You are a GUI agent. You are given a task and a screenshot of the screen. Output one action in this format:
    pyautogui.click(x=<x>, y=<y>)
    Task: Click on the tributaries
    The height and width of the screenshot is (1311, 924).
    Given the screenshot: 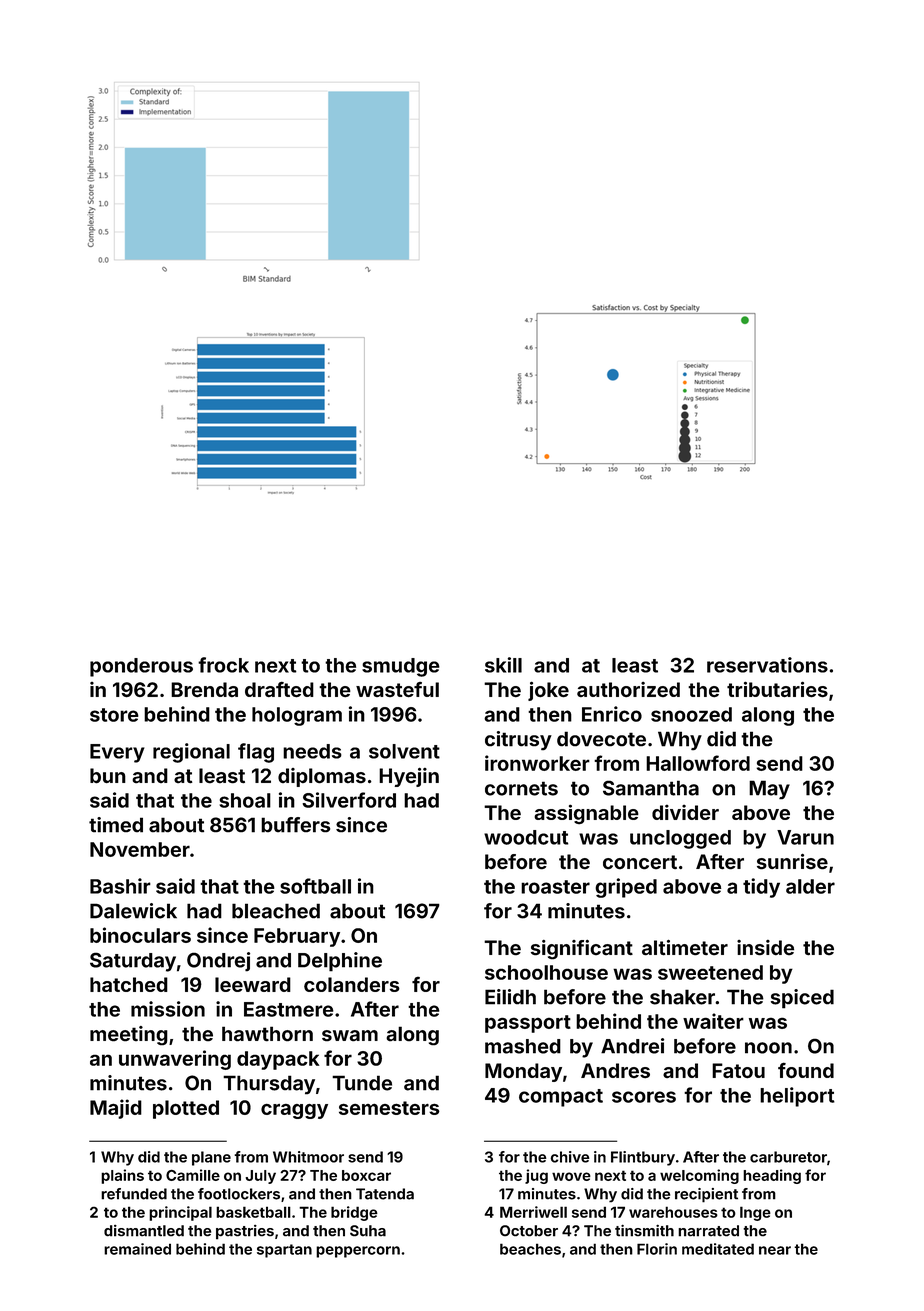 What is the action you would take?
    pyautogui.click(x=777, y=689)
